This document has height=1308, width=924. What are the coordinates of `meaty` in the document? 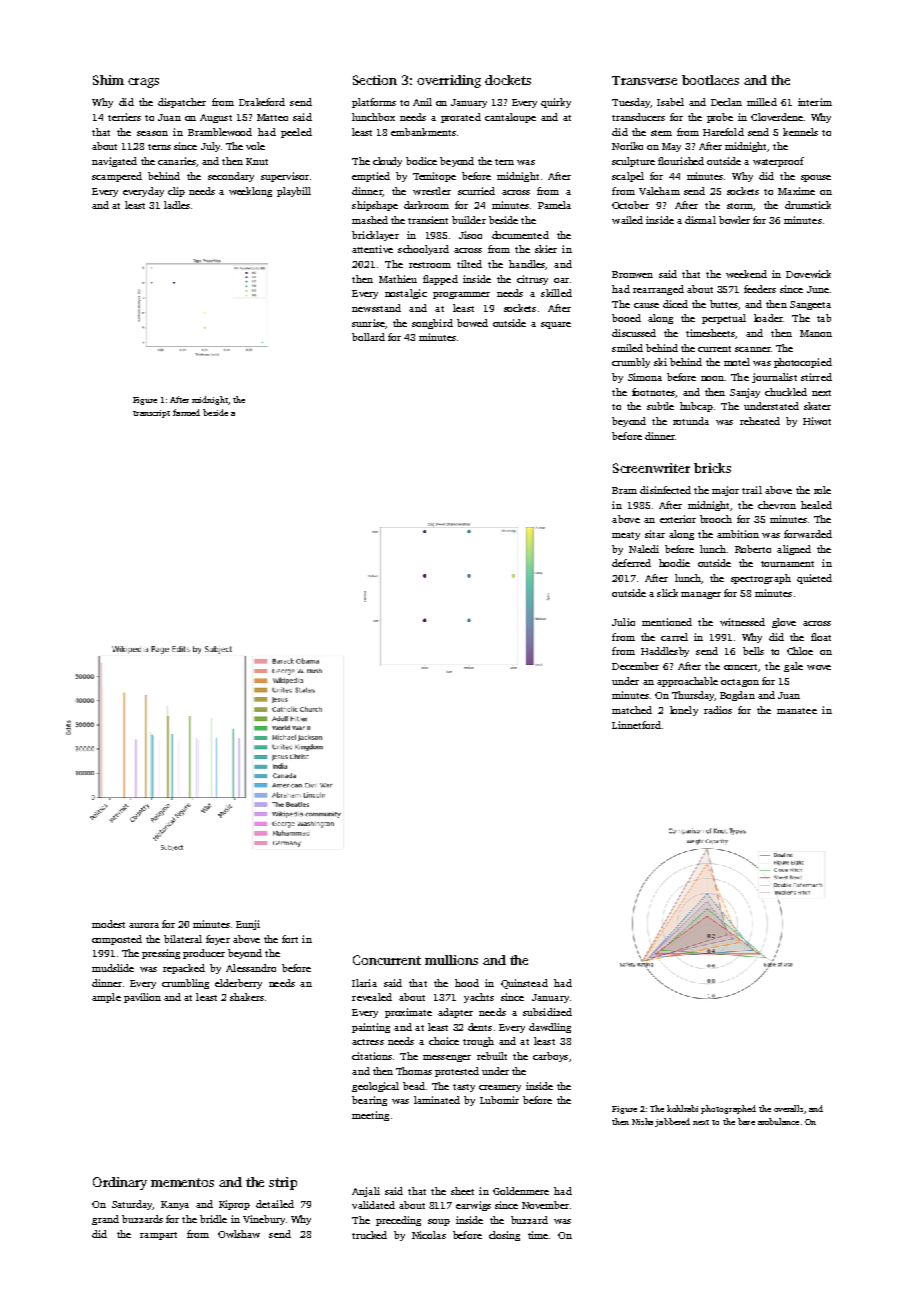 It's located at (626, 536).
